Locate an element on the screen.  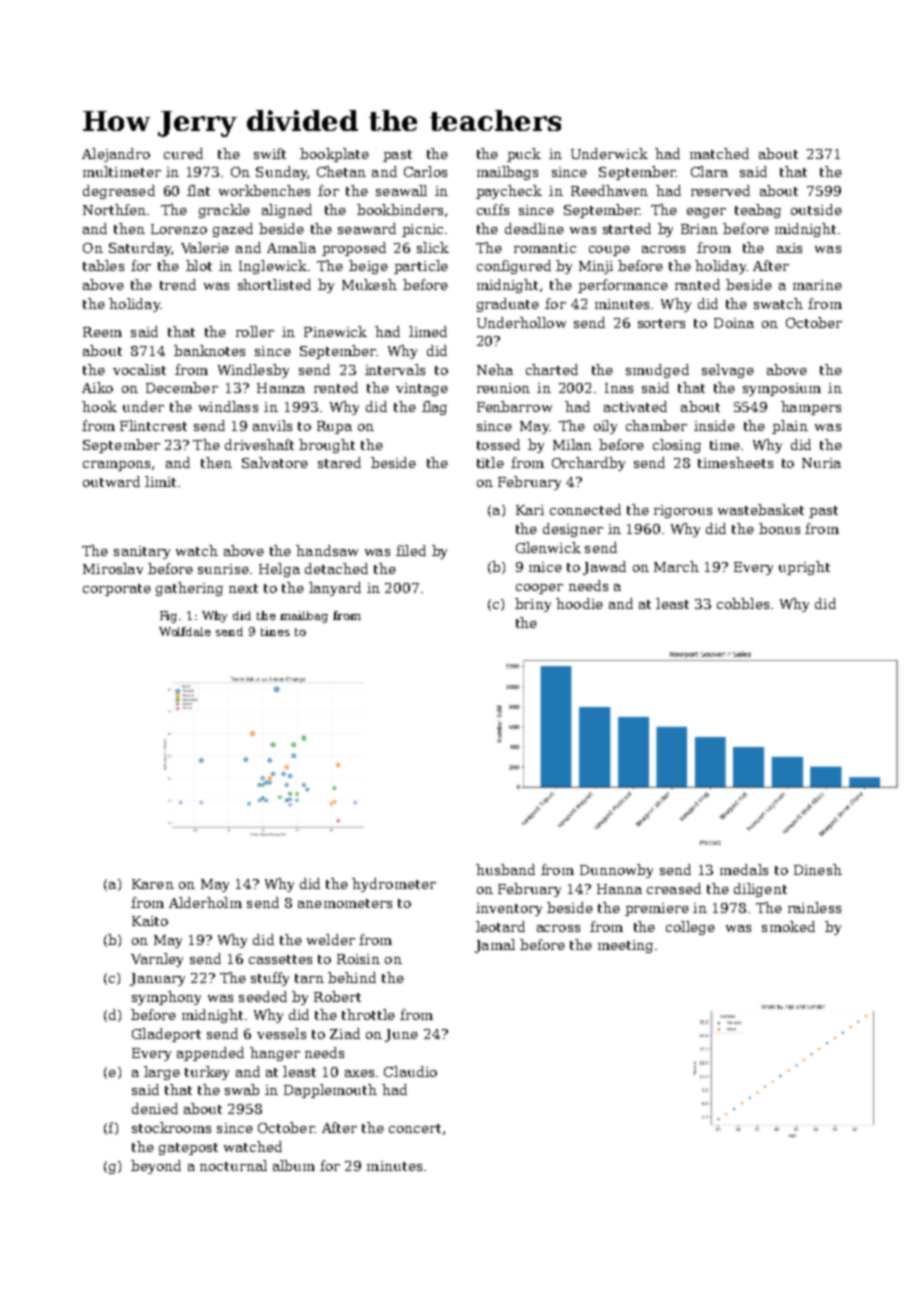
Karen is located at coordinates (153, 884).
